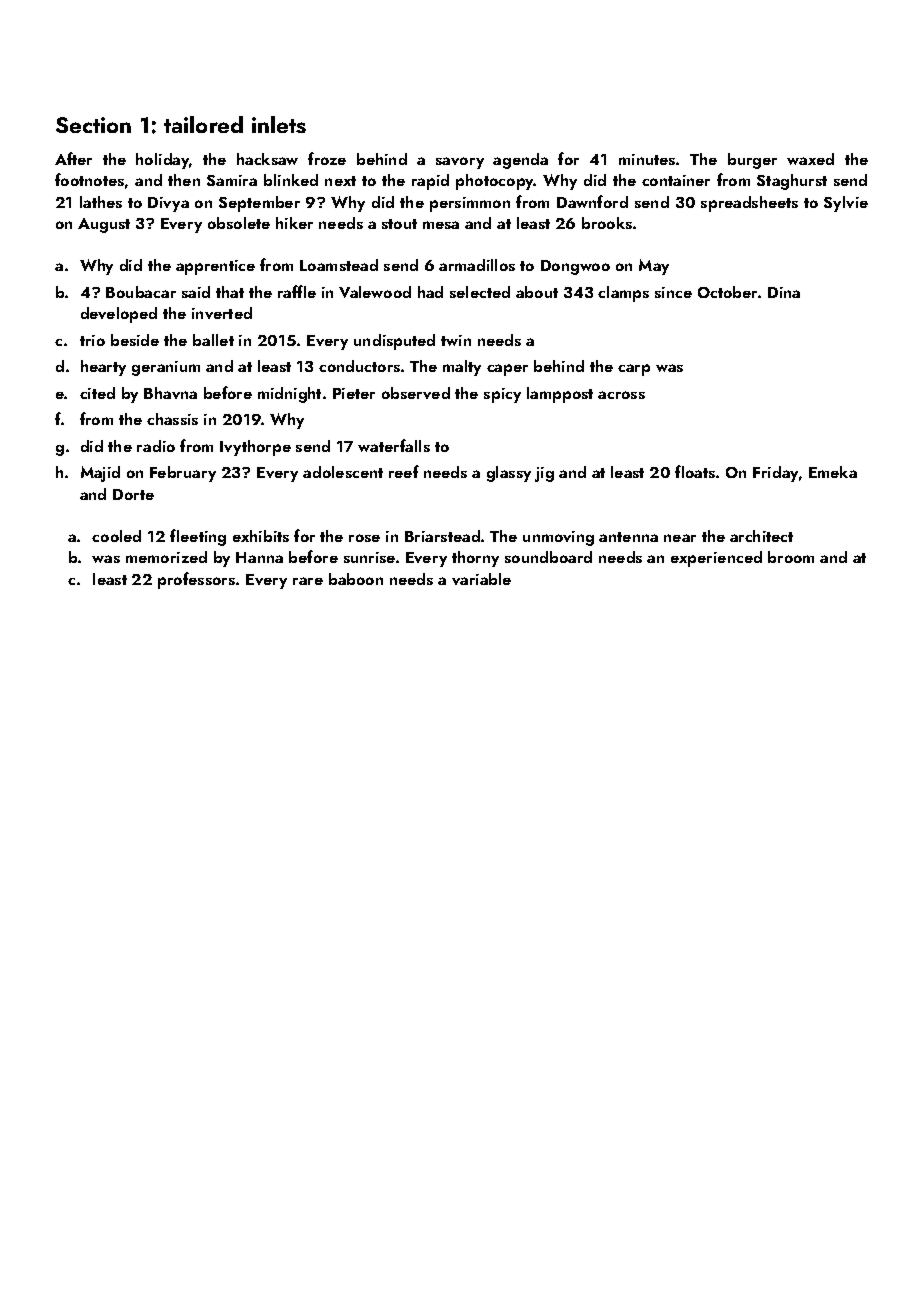  What do you see at coordinates (509, 474) in the page?
I see `glassy` at bounding box center [509, 474].
